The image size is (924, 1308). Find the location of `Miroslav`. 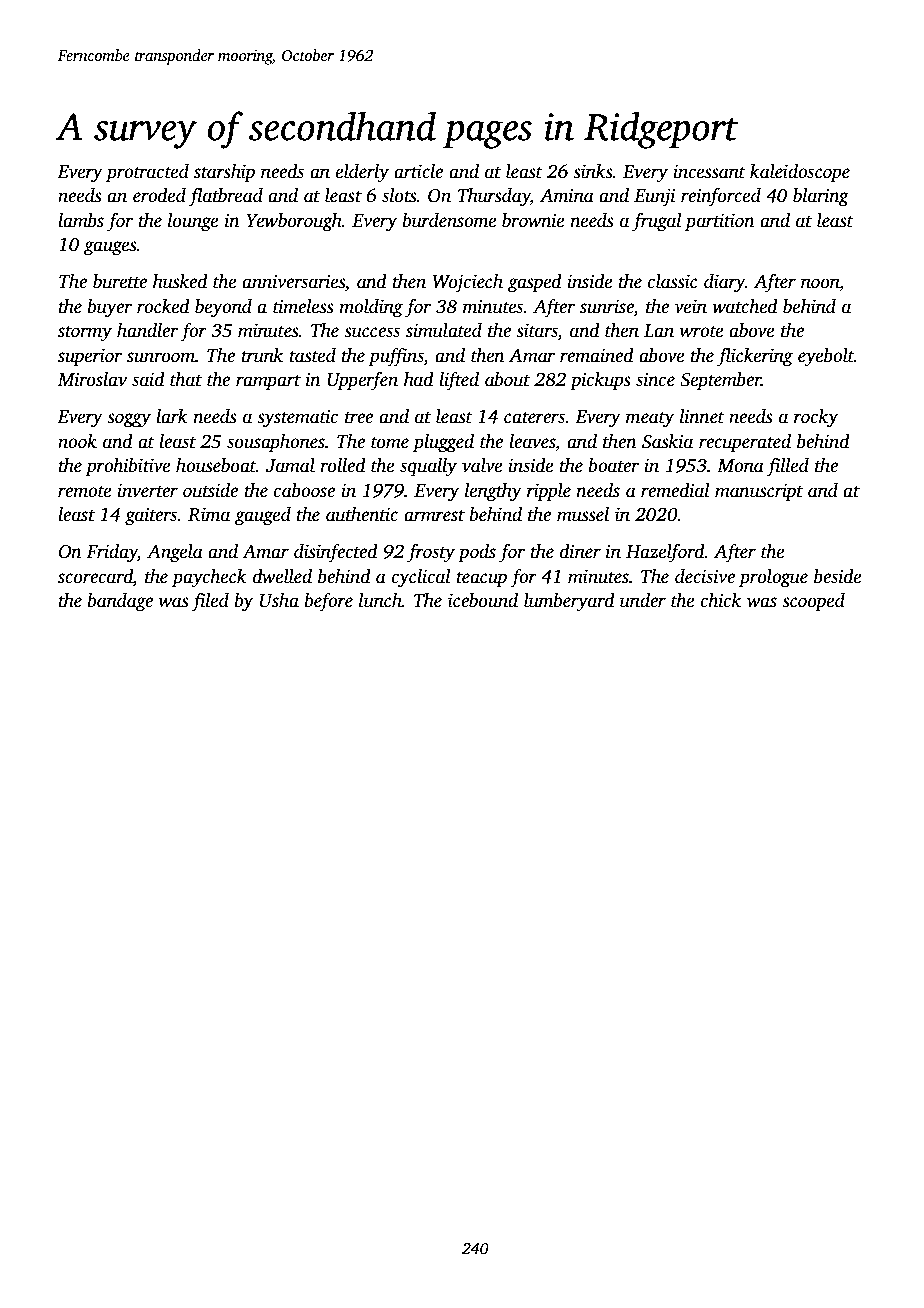

Miroslav is located at coordinates (92, 379).
